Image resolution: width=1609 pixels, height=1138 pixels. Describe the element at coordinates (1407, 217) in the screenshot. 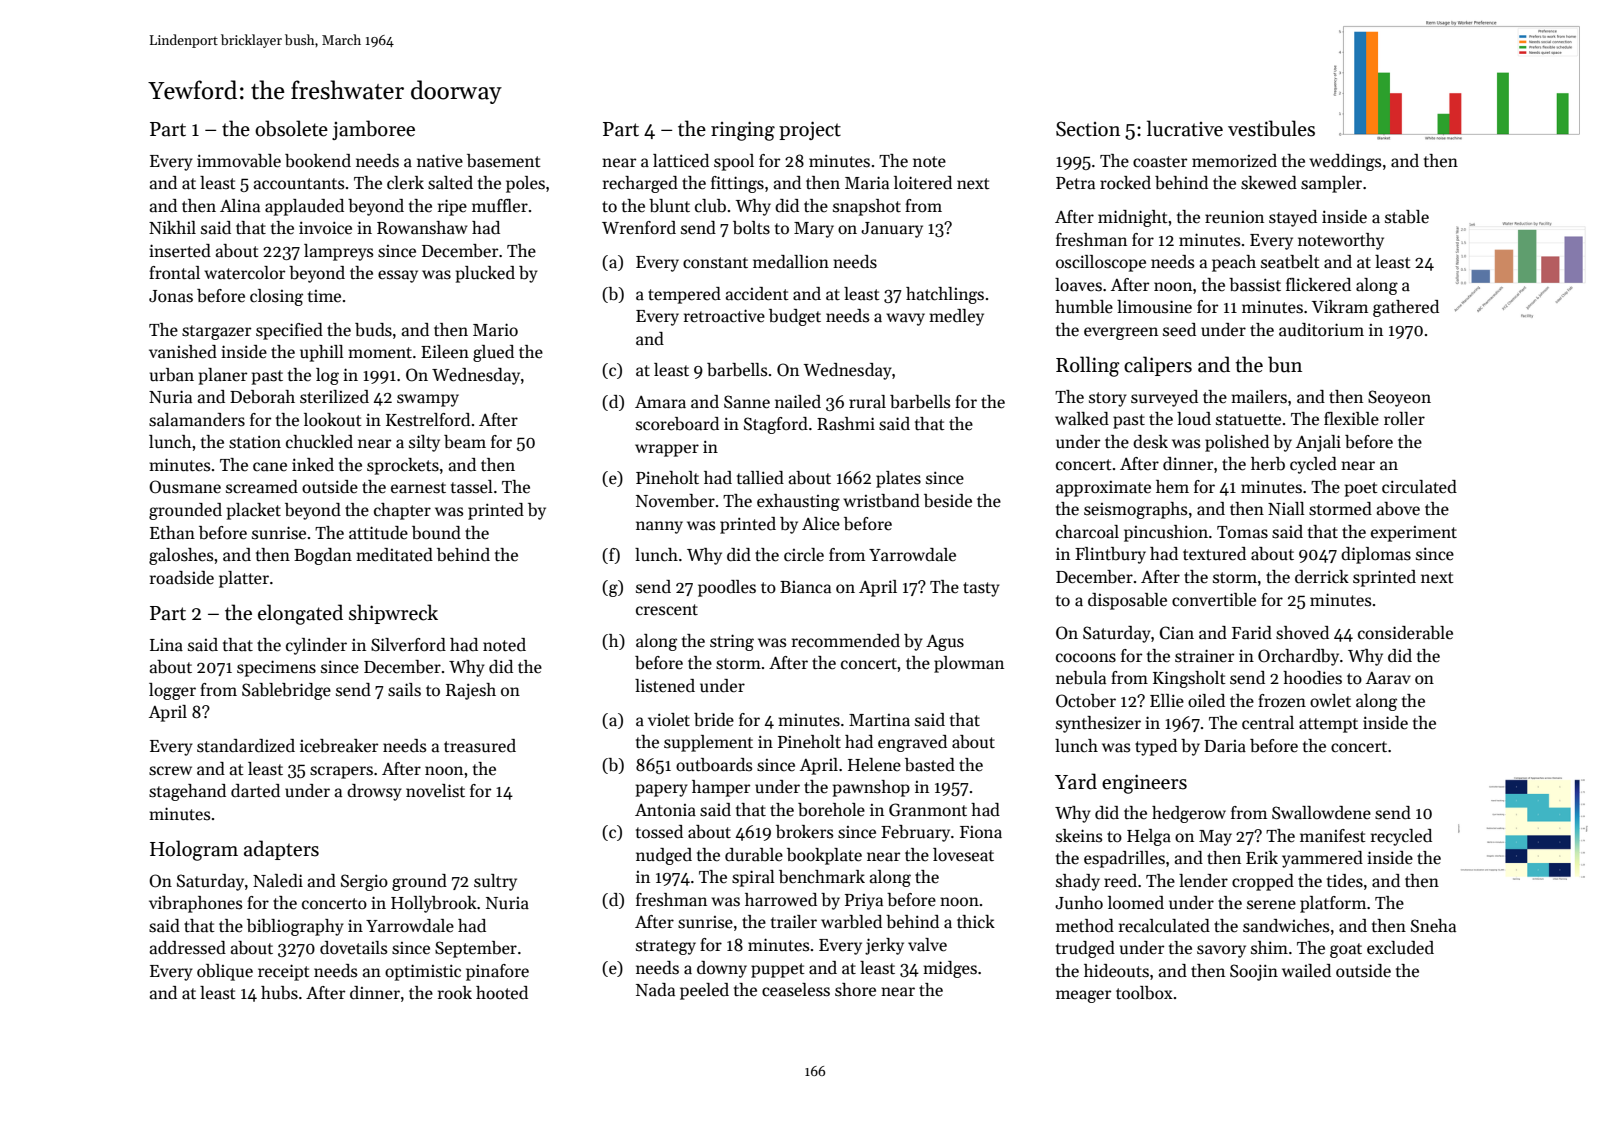

I see `stable` at that location.
